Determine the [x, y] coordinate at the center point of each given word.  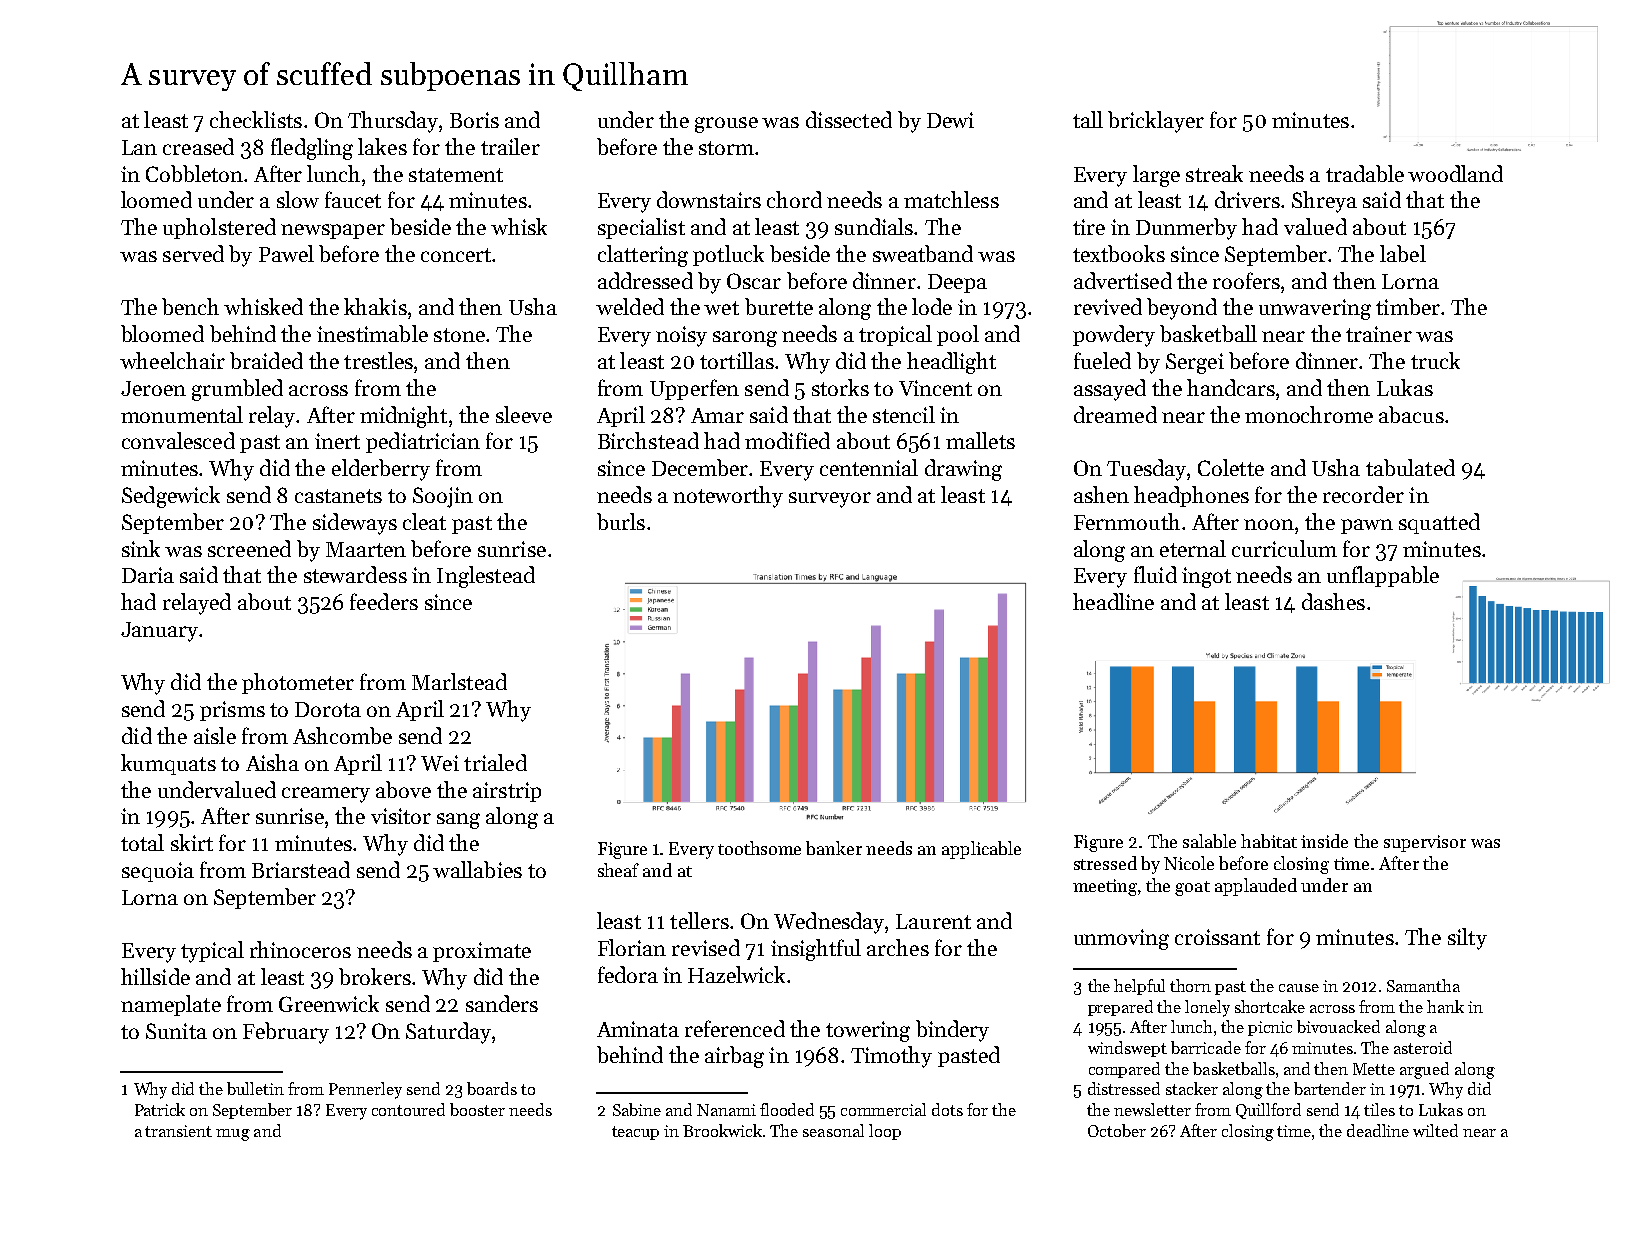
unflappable [1383, 576]
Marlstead [459, 681]
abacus [1411, 414]
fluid [1155, 574]
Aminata [638, 1029]
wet [721, 308]
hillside [155, 976]
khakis [375, 306]
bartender [1330, 1088]
